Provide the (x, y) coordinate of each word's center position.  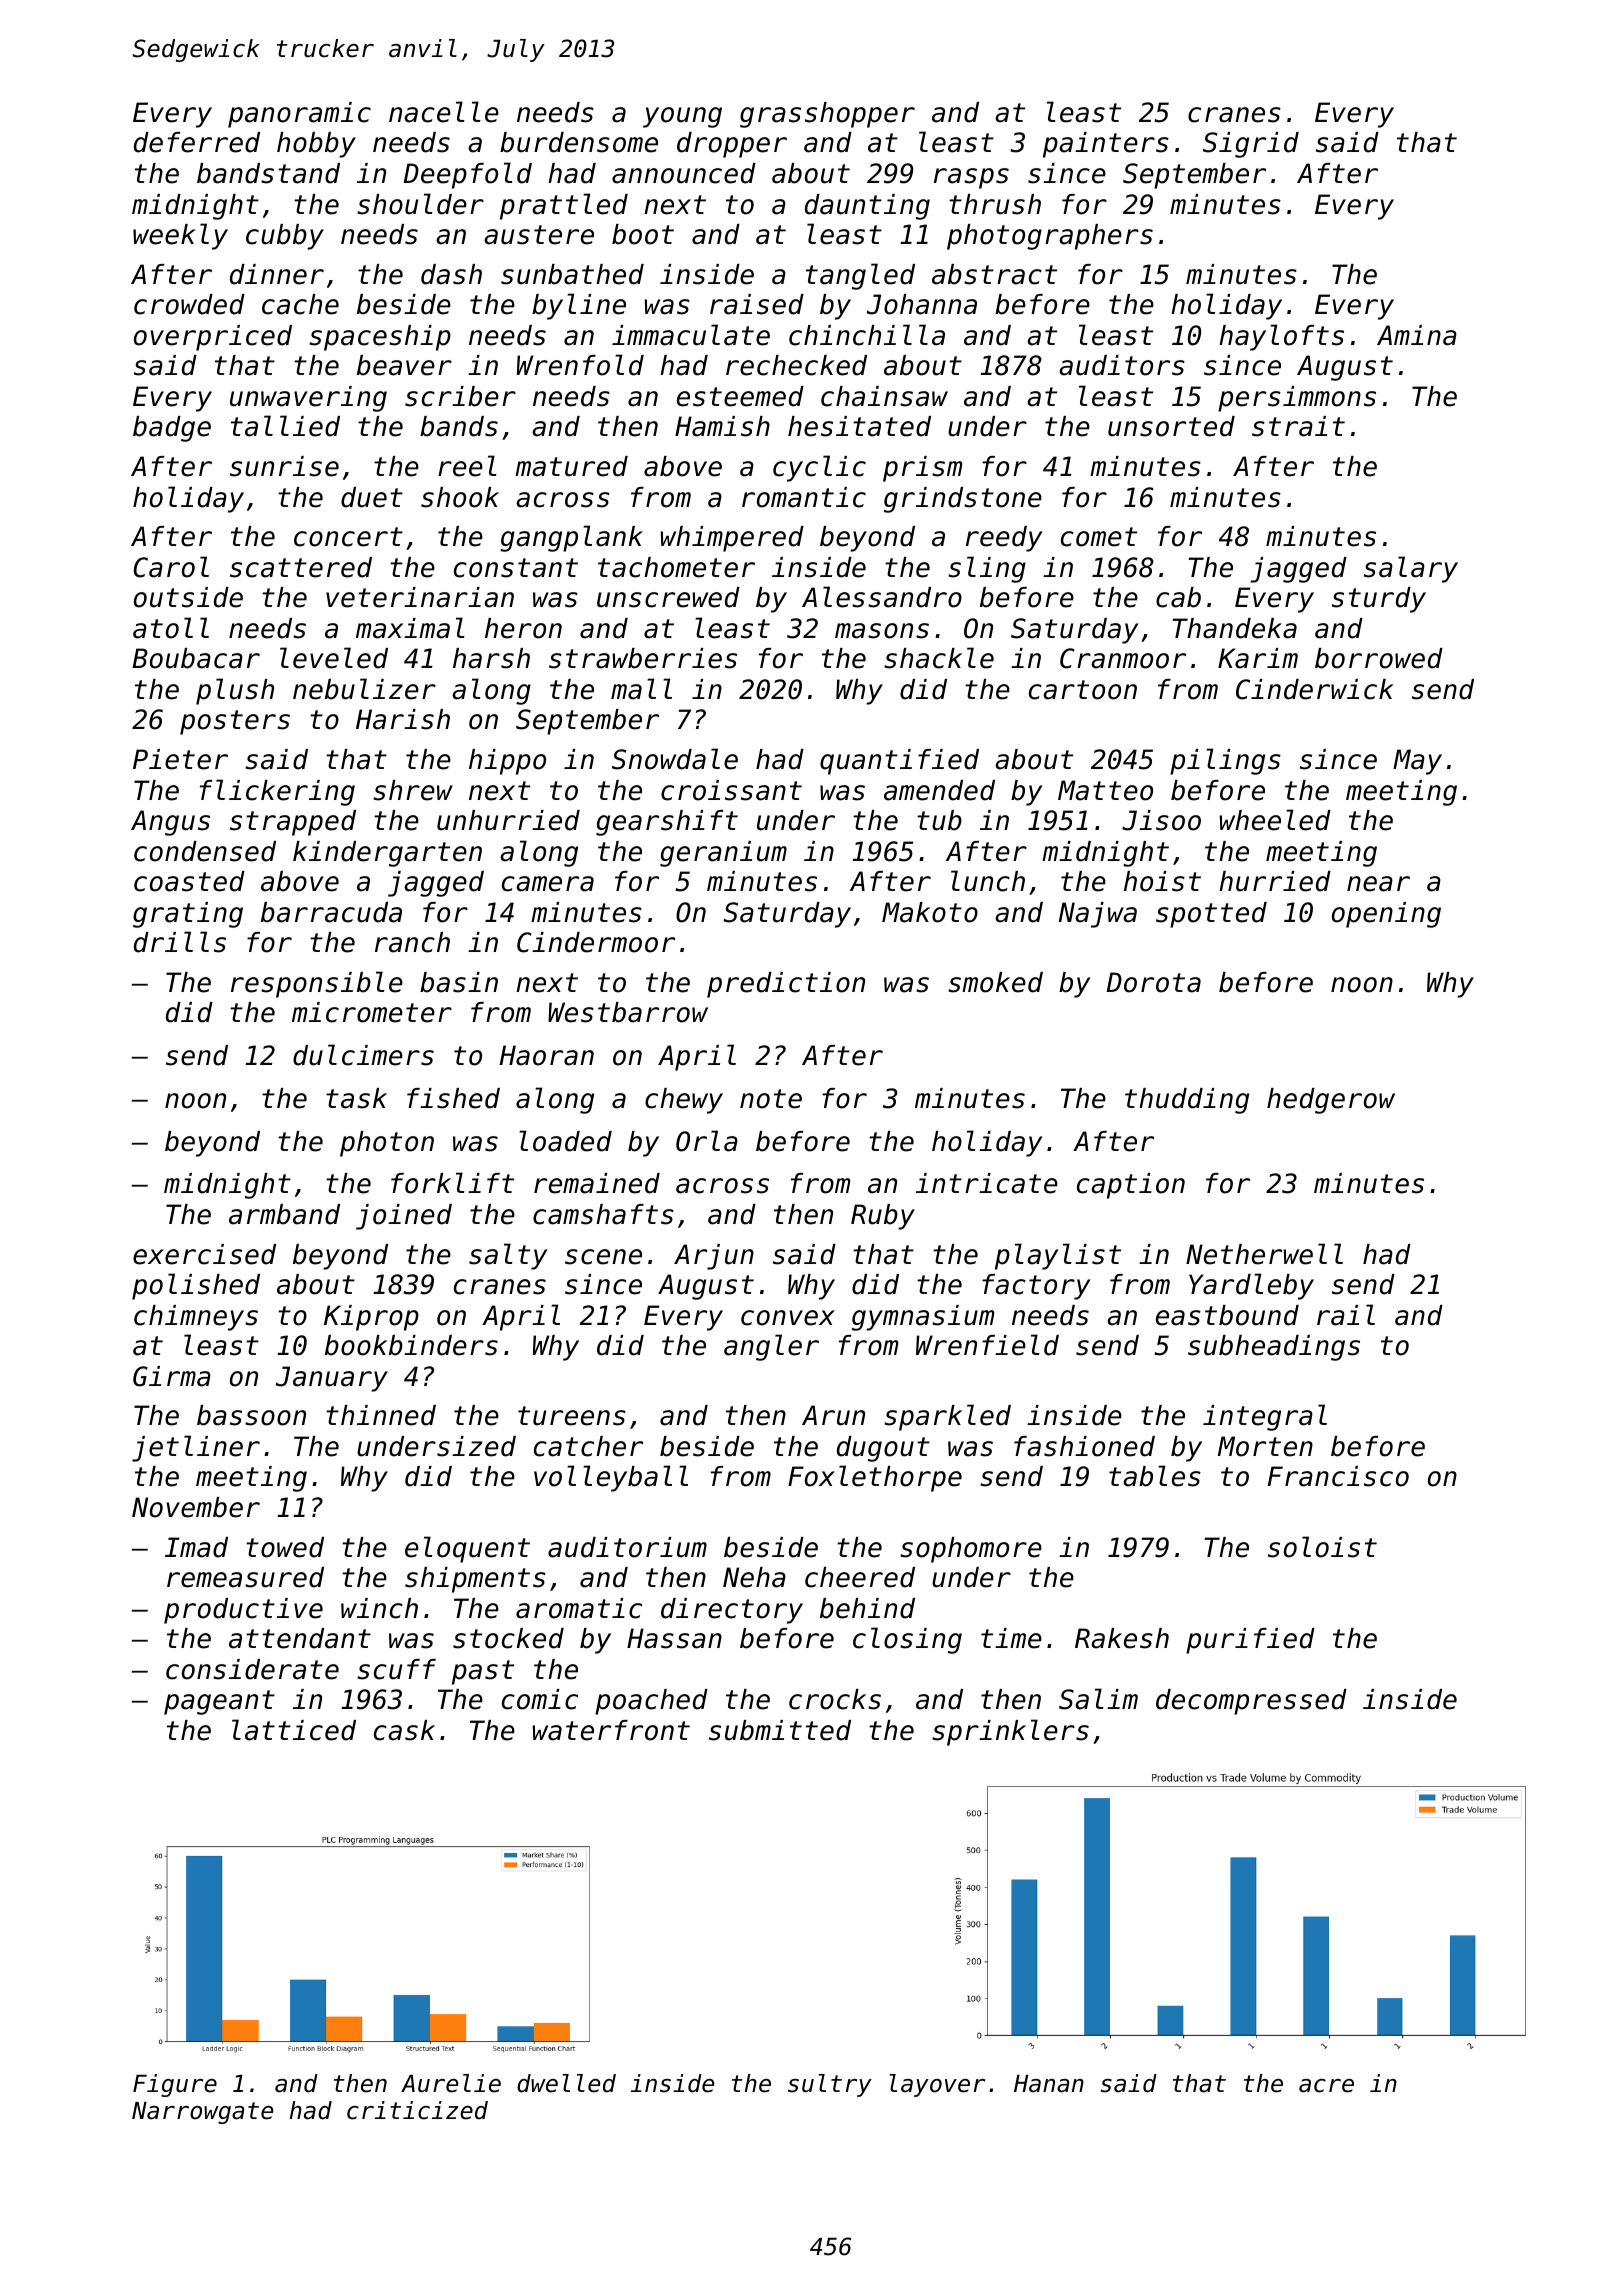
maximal (410, 628)
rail (1346, 1315)
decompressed (1251, 1702)
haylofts (1281, 337)
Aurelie (451, 2083)
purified (1250, 1641)
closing (907, 1640)
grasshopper (827, 115)
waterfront (611, 1730)
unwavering (308, 399)
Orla (707, 1141)
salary (1411, 569)
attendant (300, 1638)
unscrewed (668, 597)
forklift (452, 1183)
